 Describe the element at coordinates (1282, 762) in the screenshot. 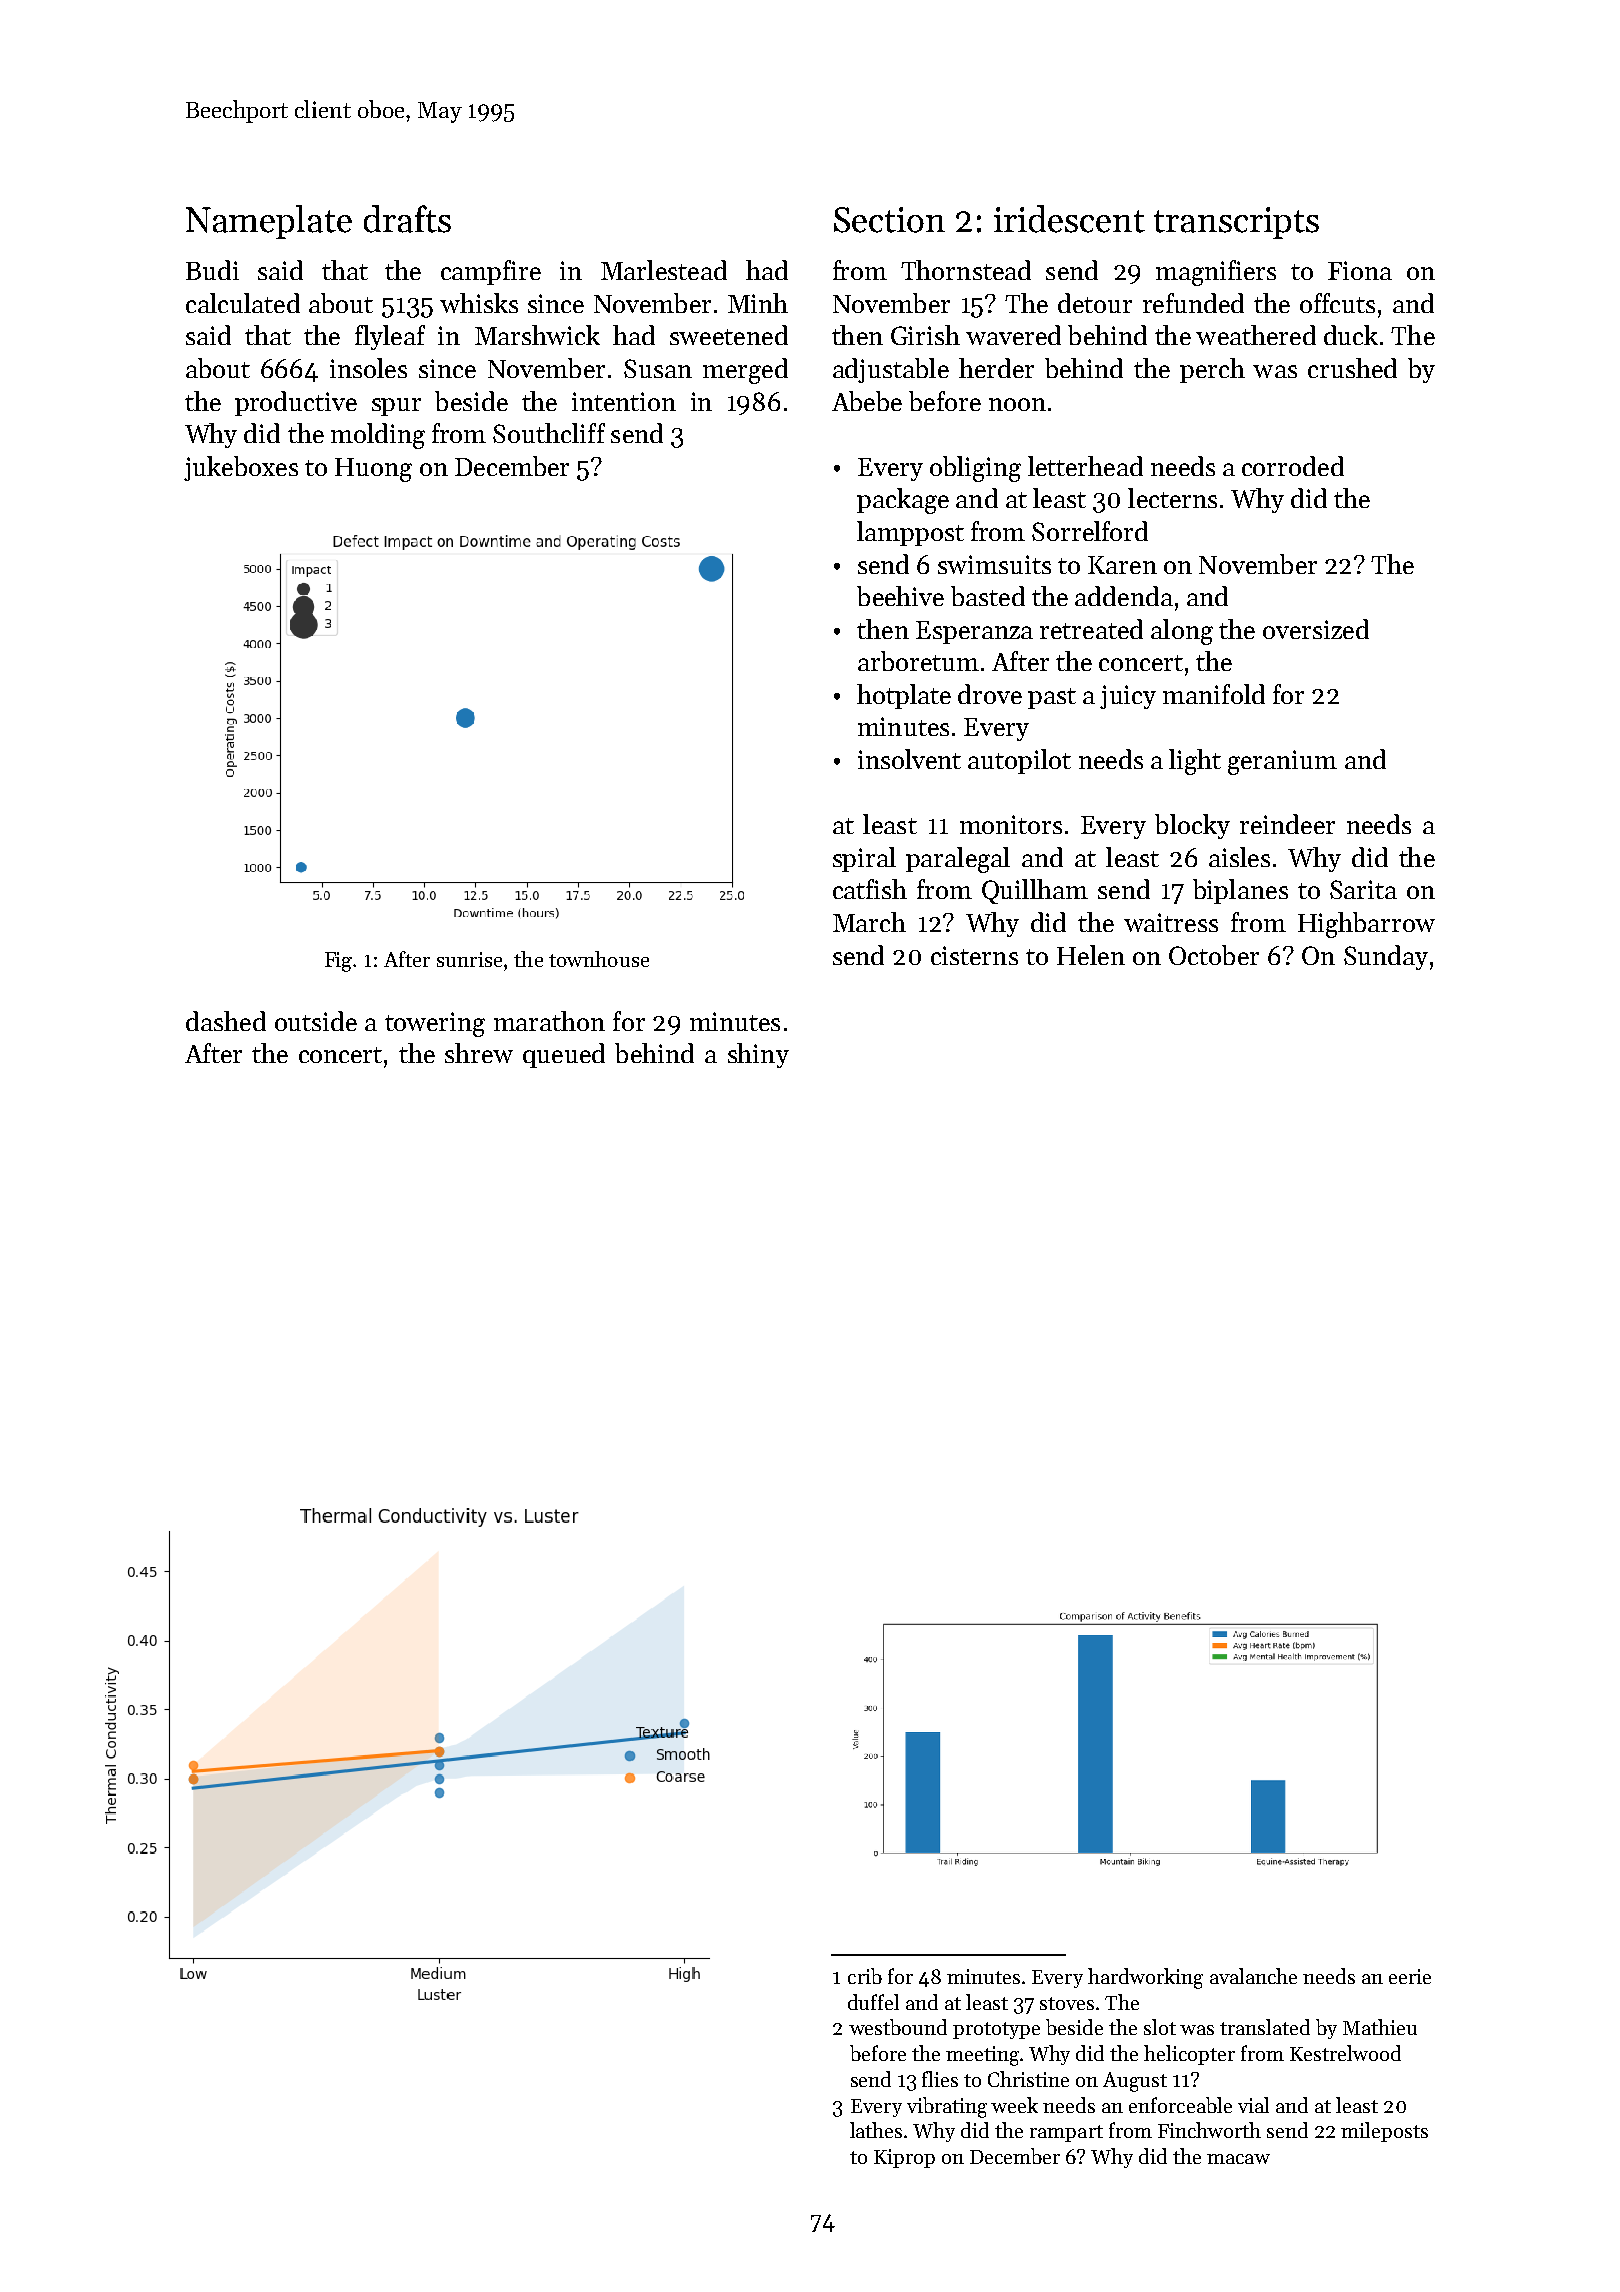

I see `geranium` at that location.
